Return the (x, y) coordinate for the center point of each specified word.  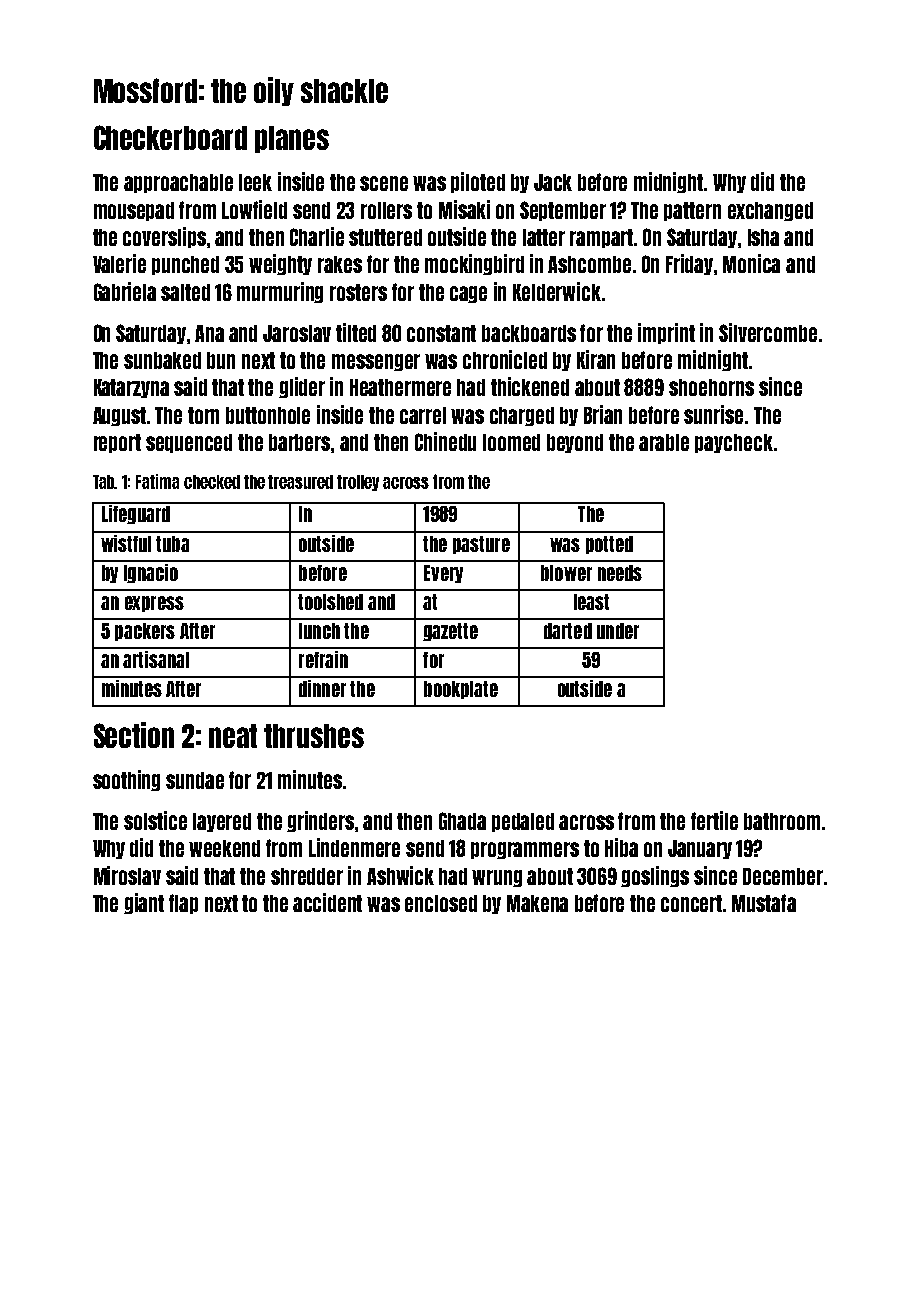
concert (691, 903)
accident (327, 902)
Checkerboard (170, 137)
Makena (537, 903)
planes (292, 139)
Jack (553, 182)
